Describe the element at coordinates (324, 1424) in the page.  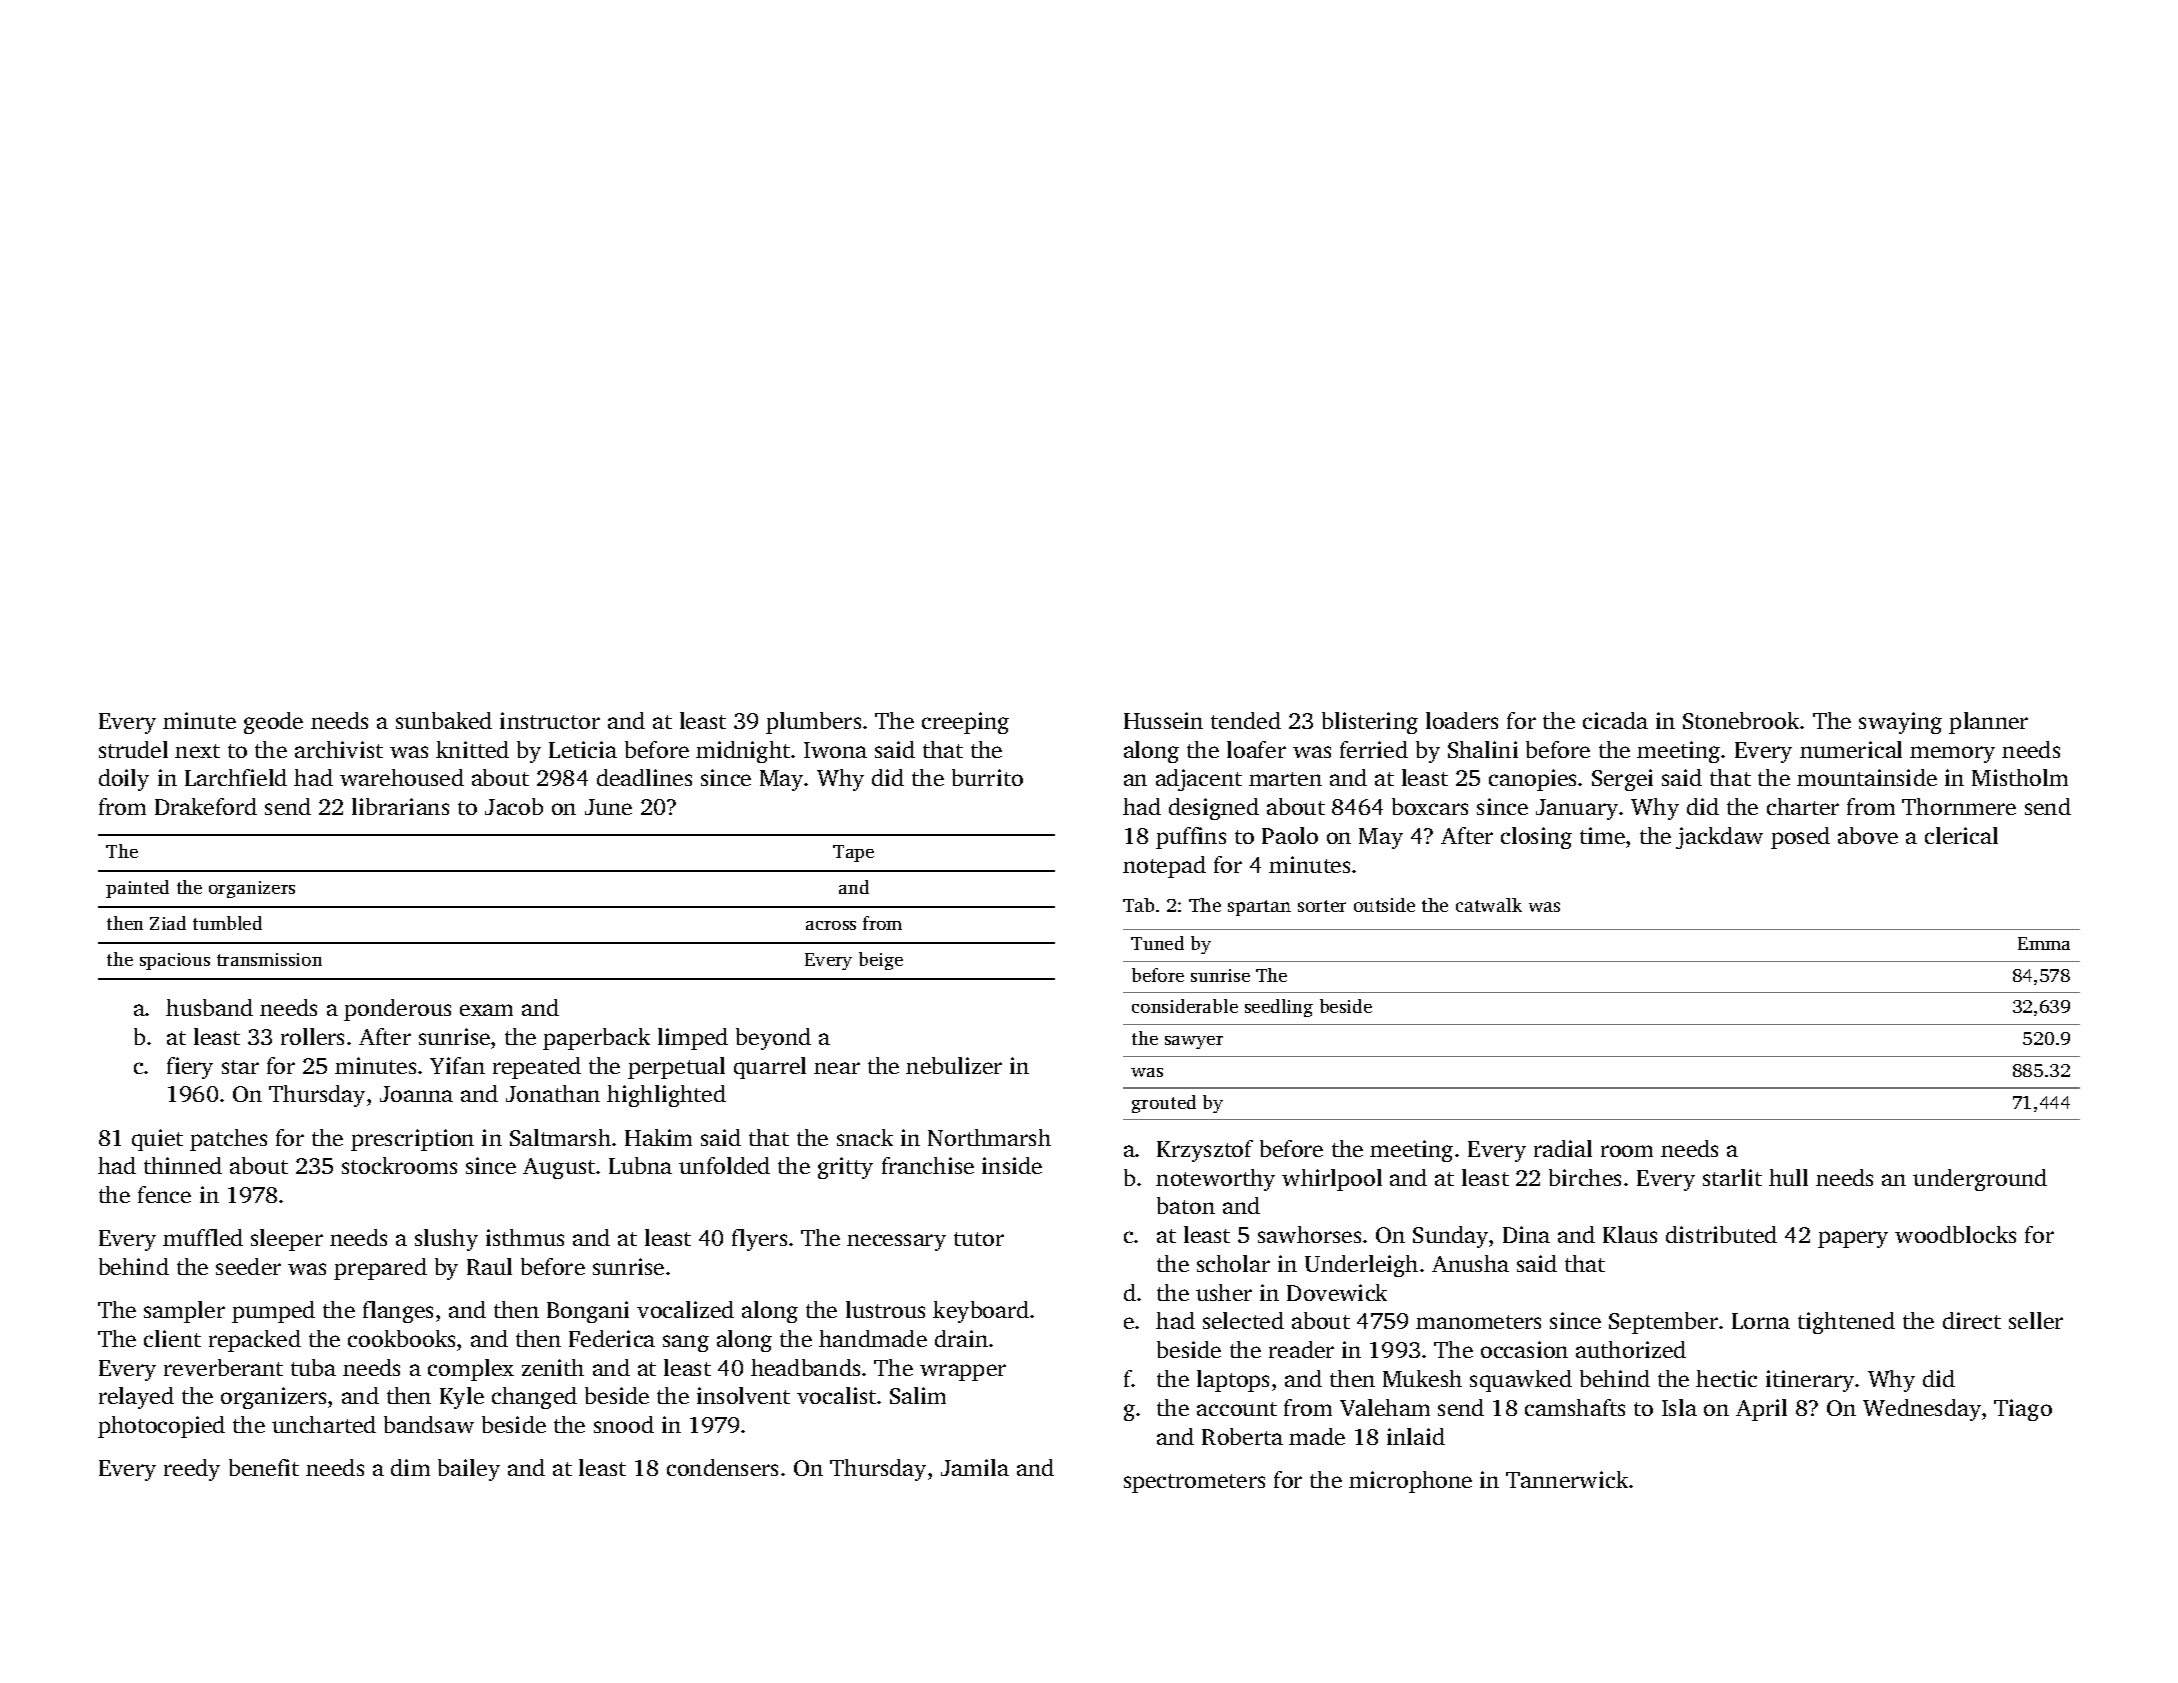
I see `uncharted` at that location.
